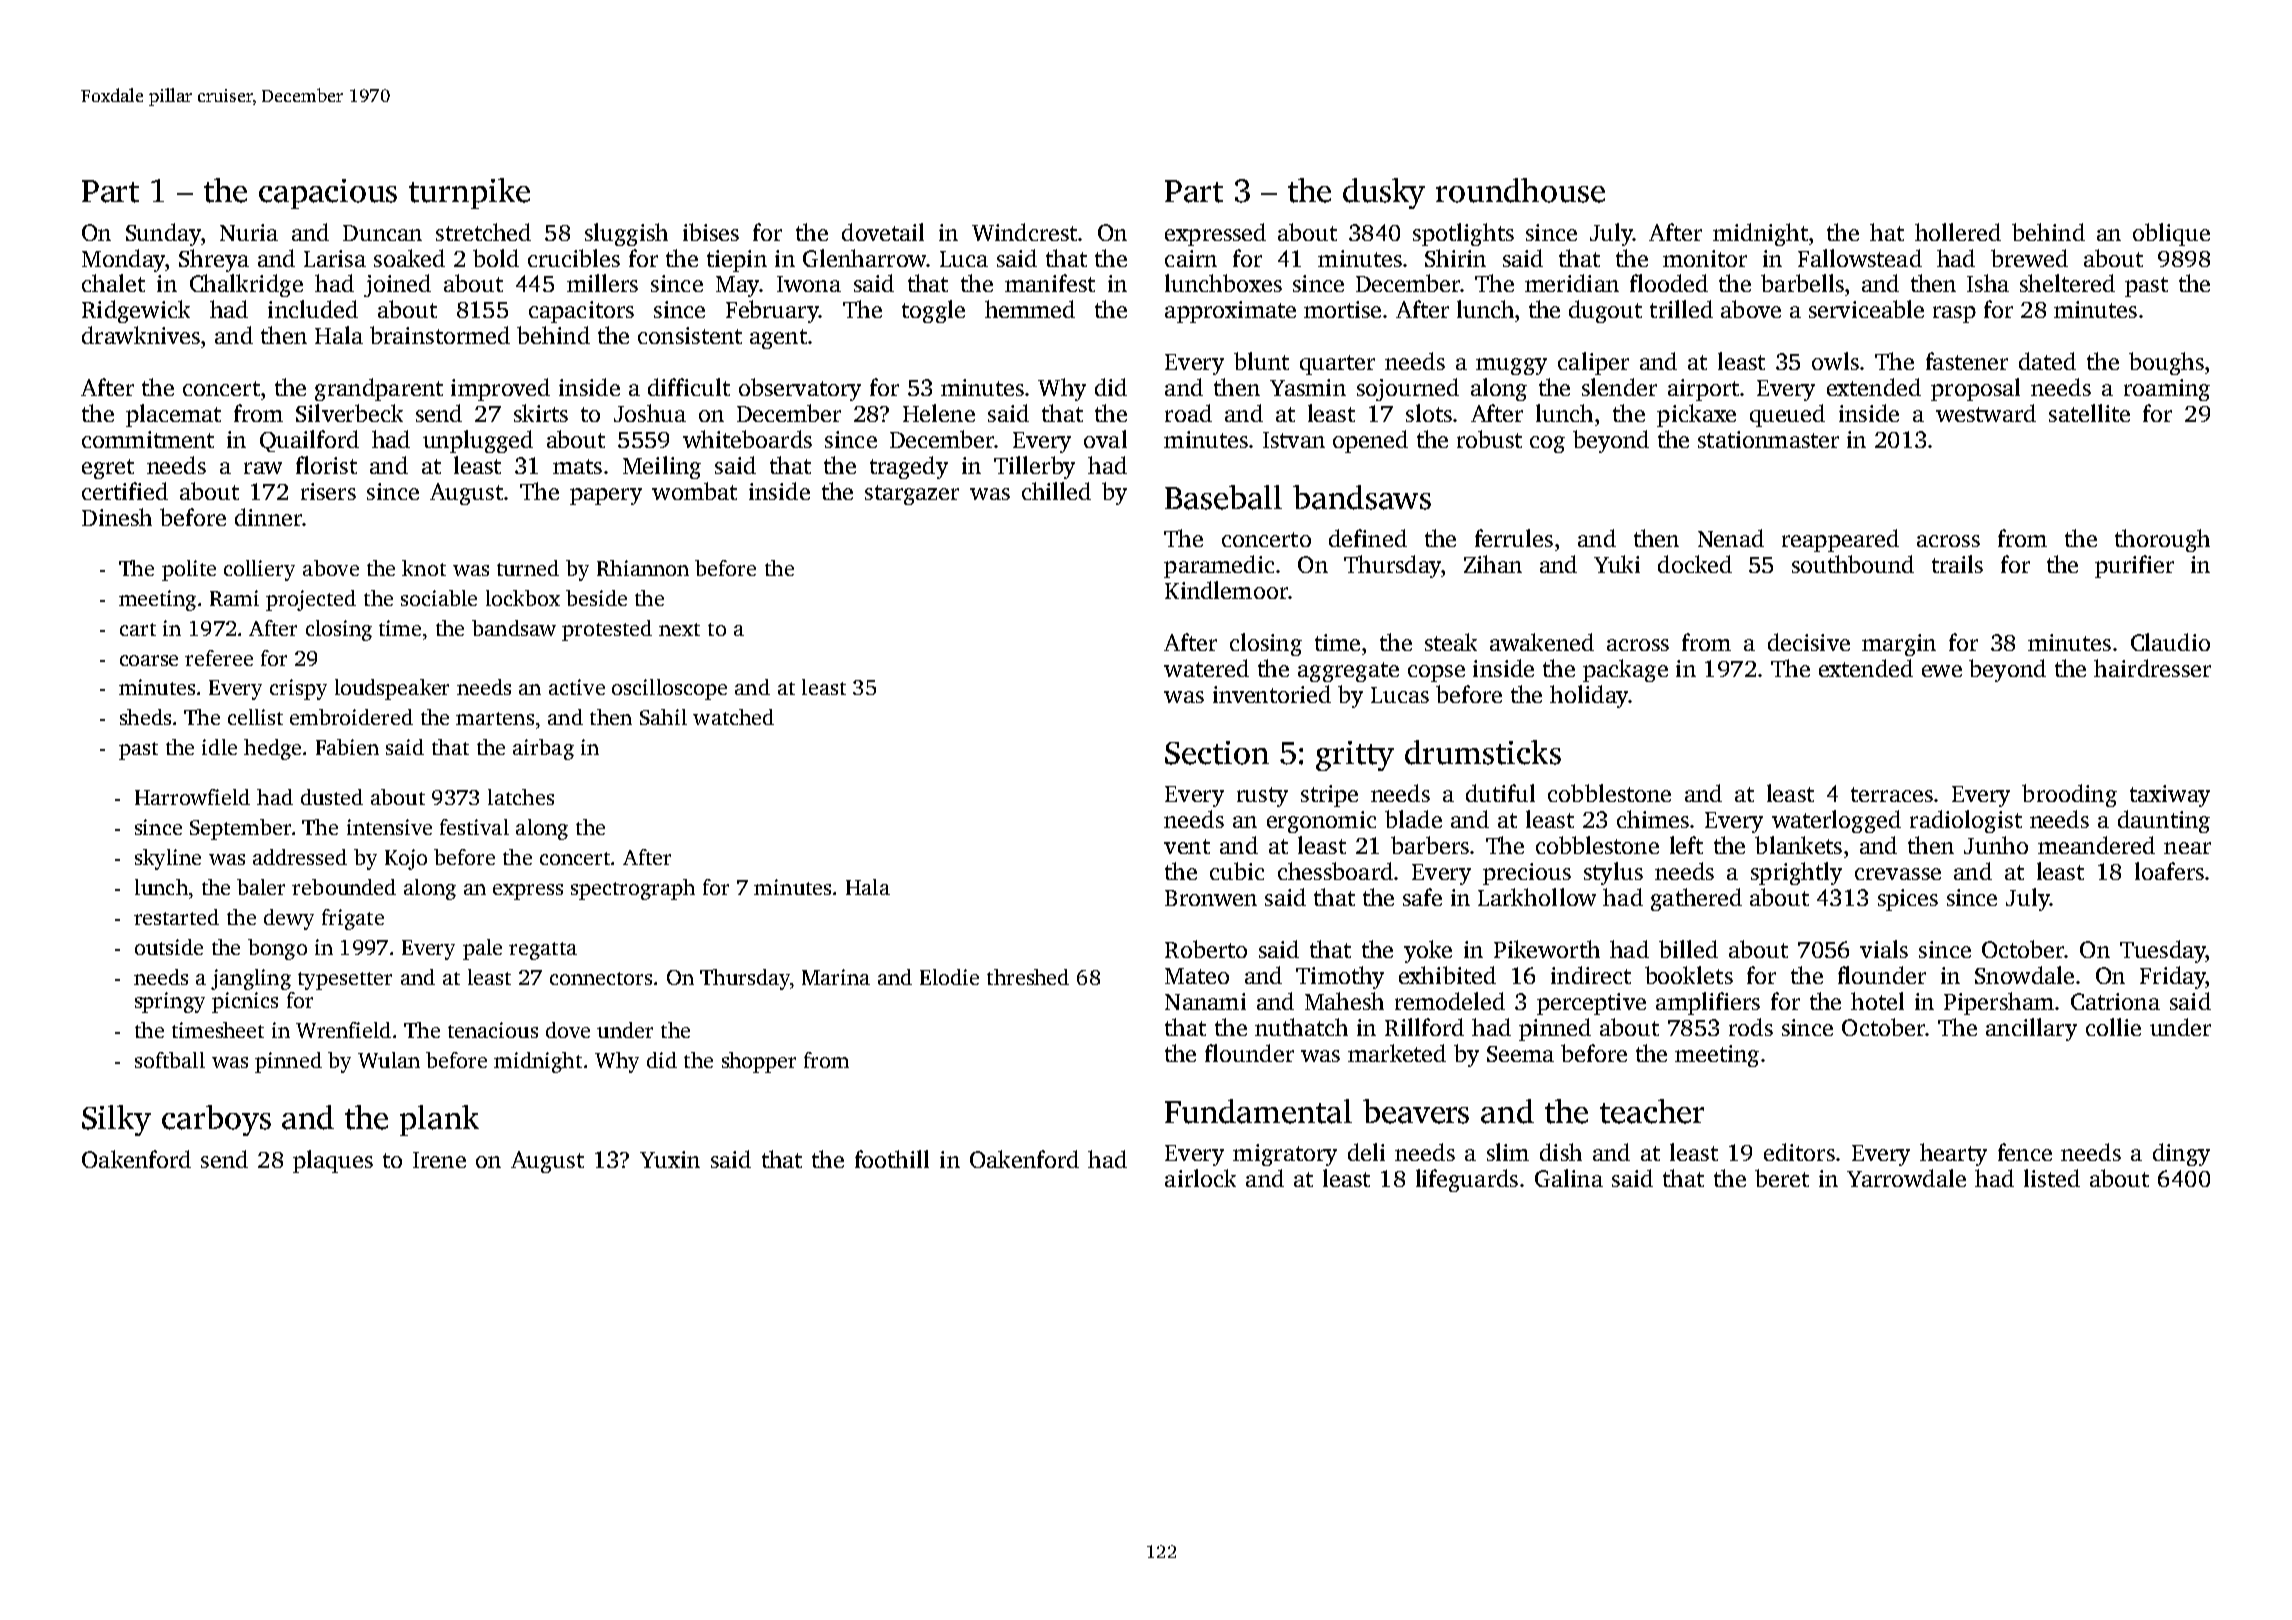 This screenshot has height=1620, width=2292. Describe the element at coordinates (1219, 566) in the screenshot. I see `paramedic` at that location.
